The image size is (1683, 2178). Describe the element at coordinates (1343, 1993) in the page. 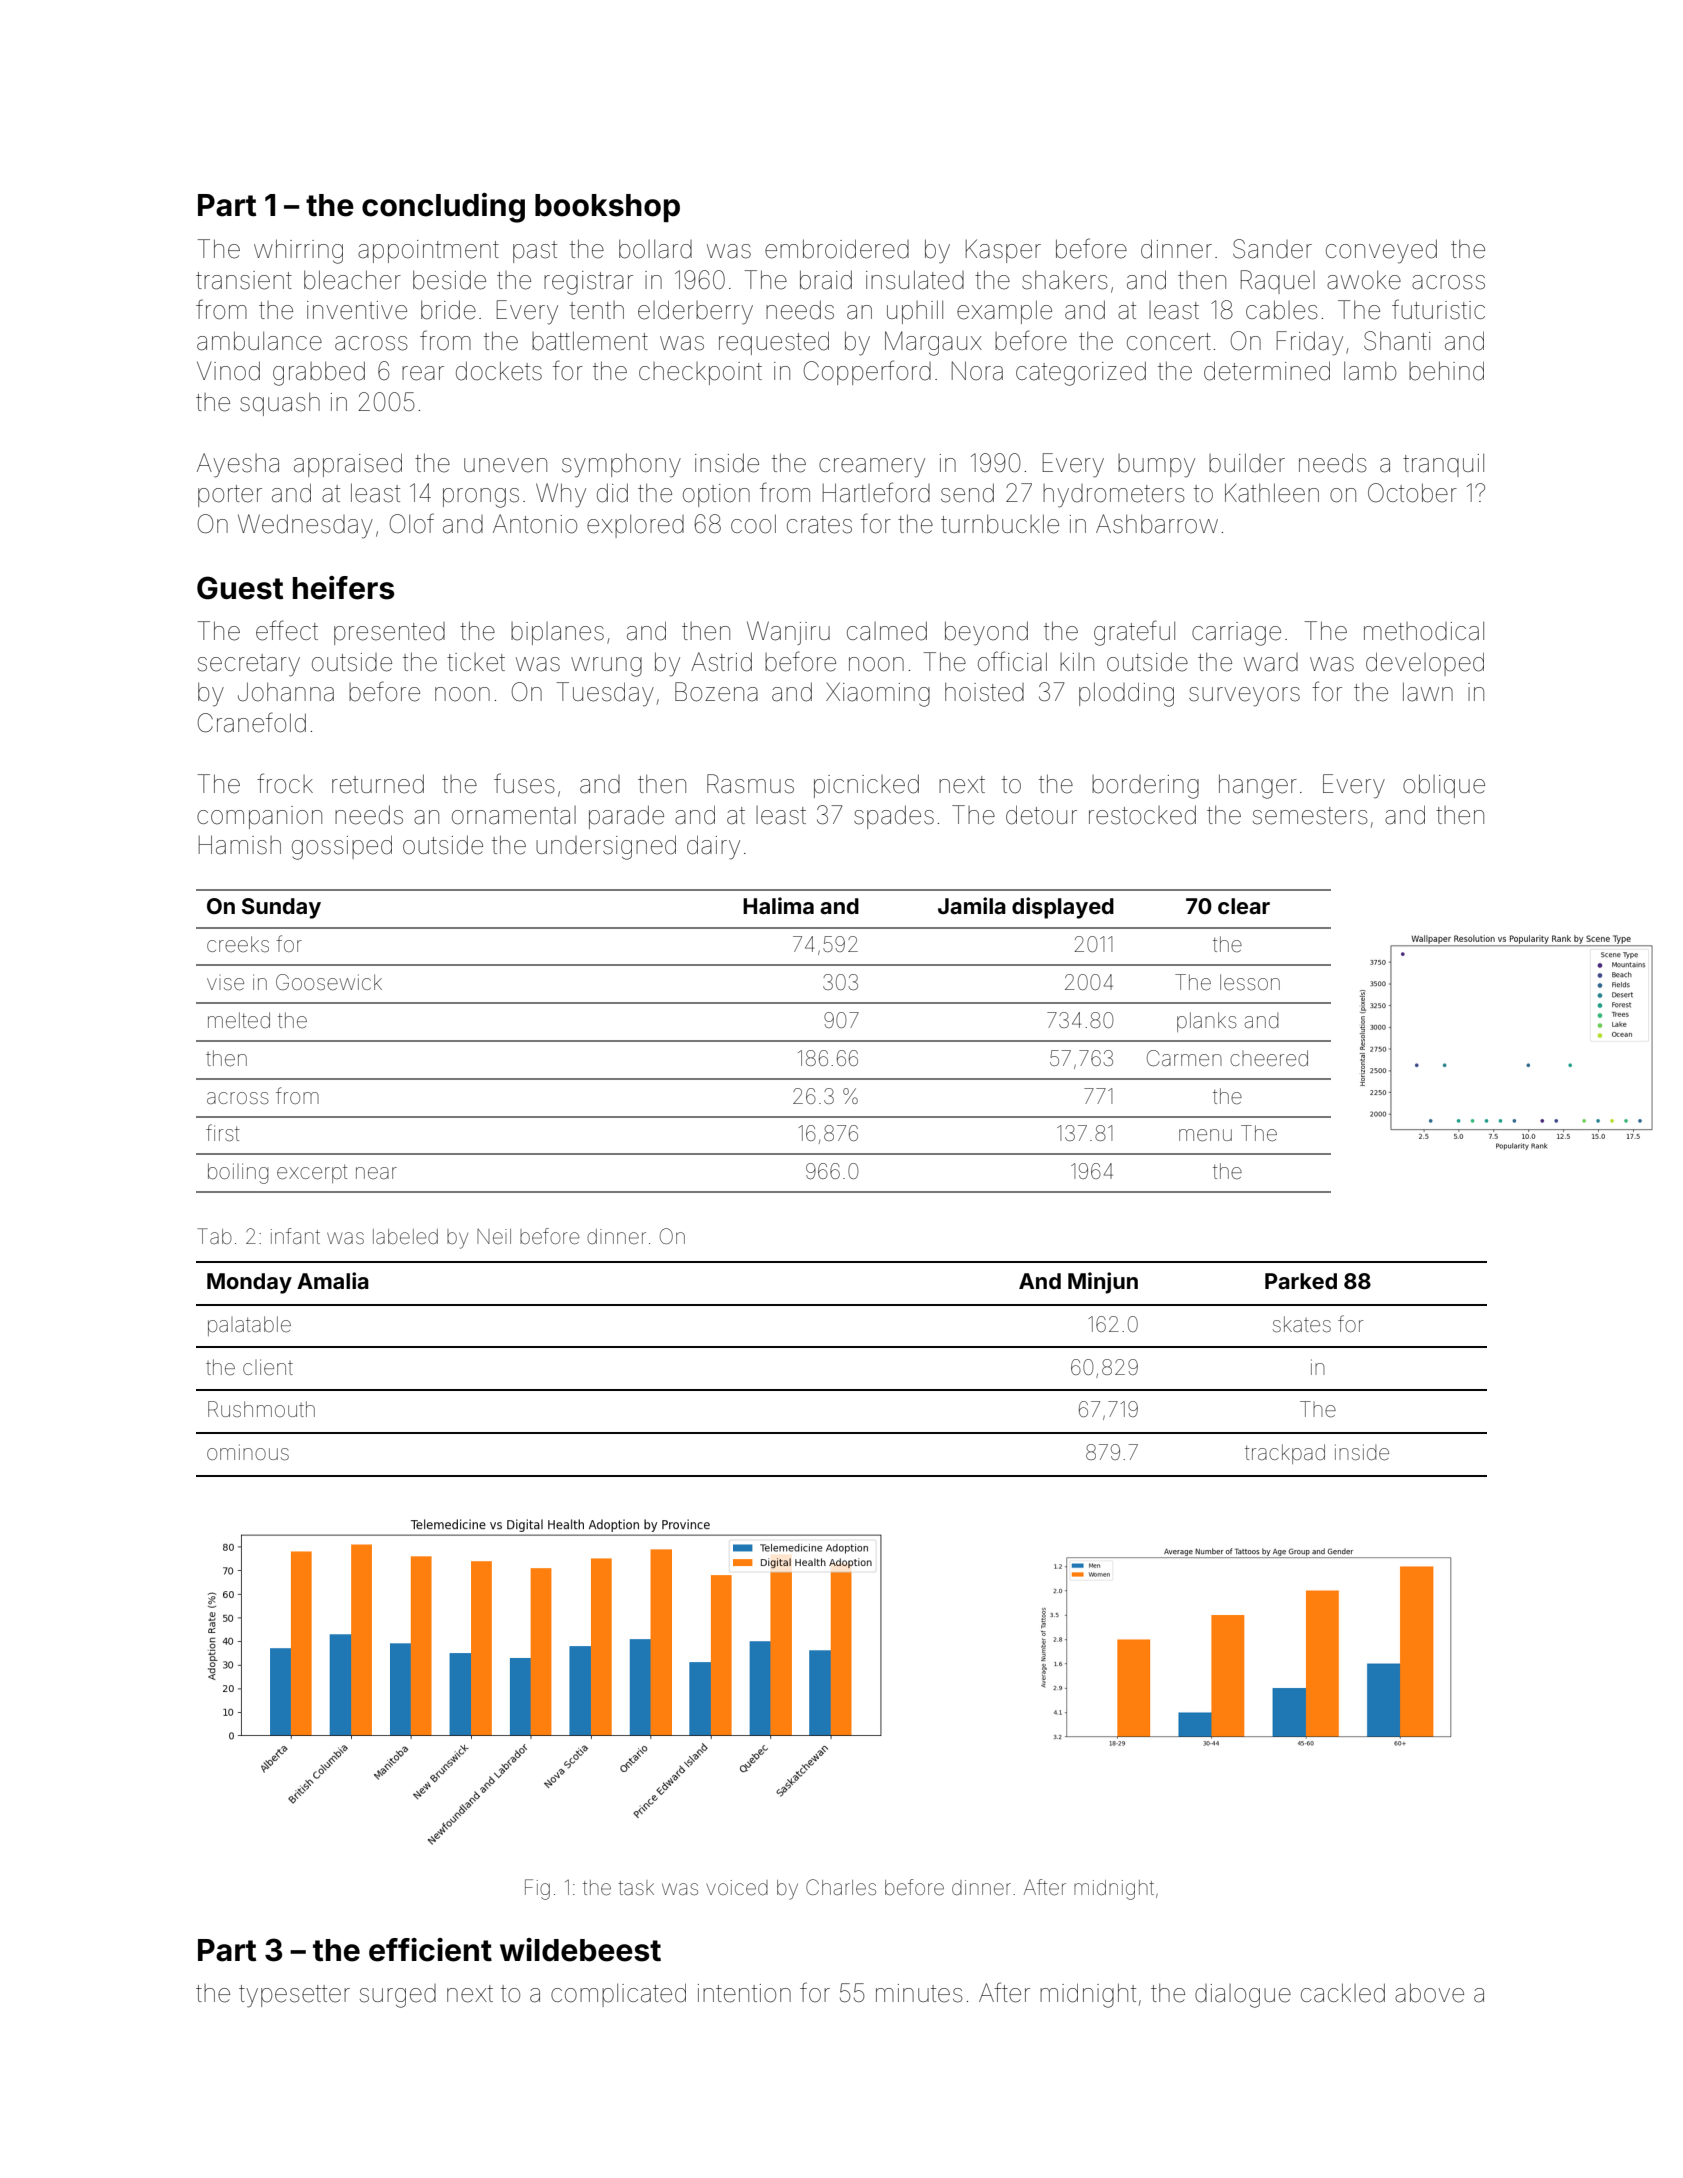

I see `cackled` at that location.
